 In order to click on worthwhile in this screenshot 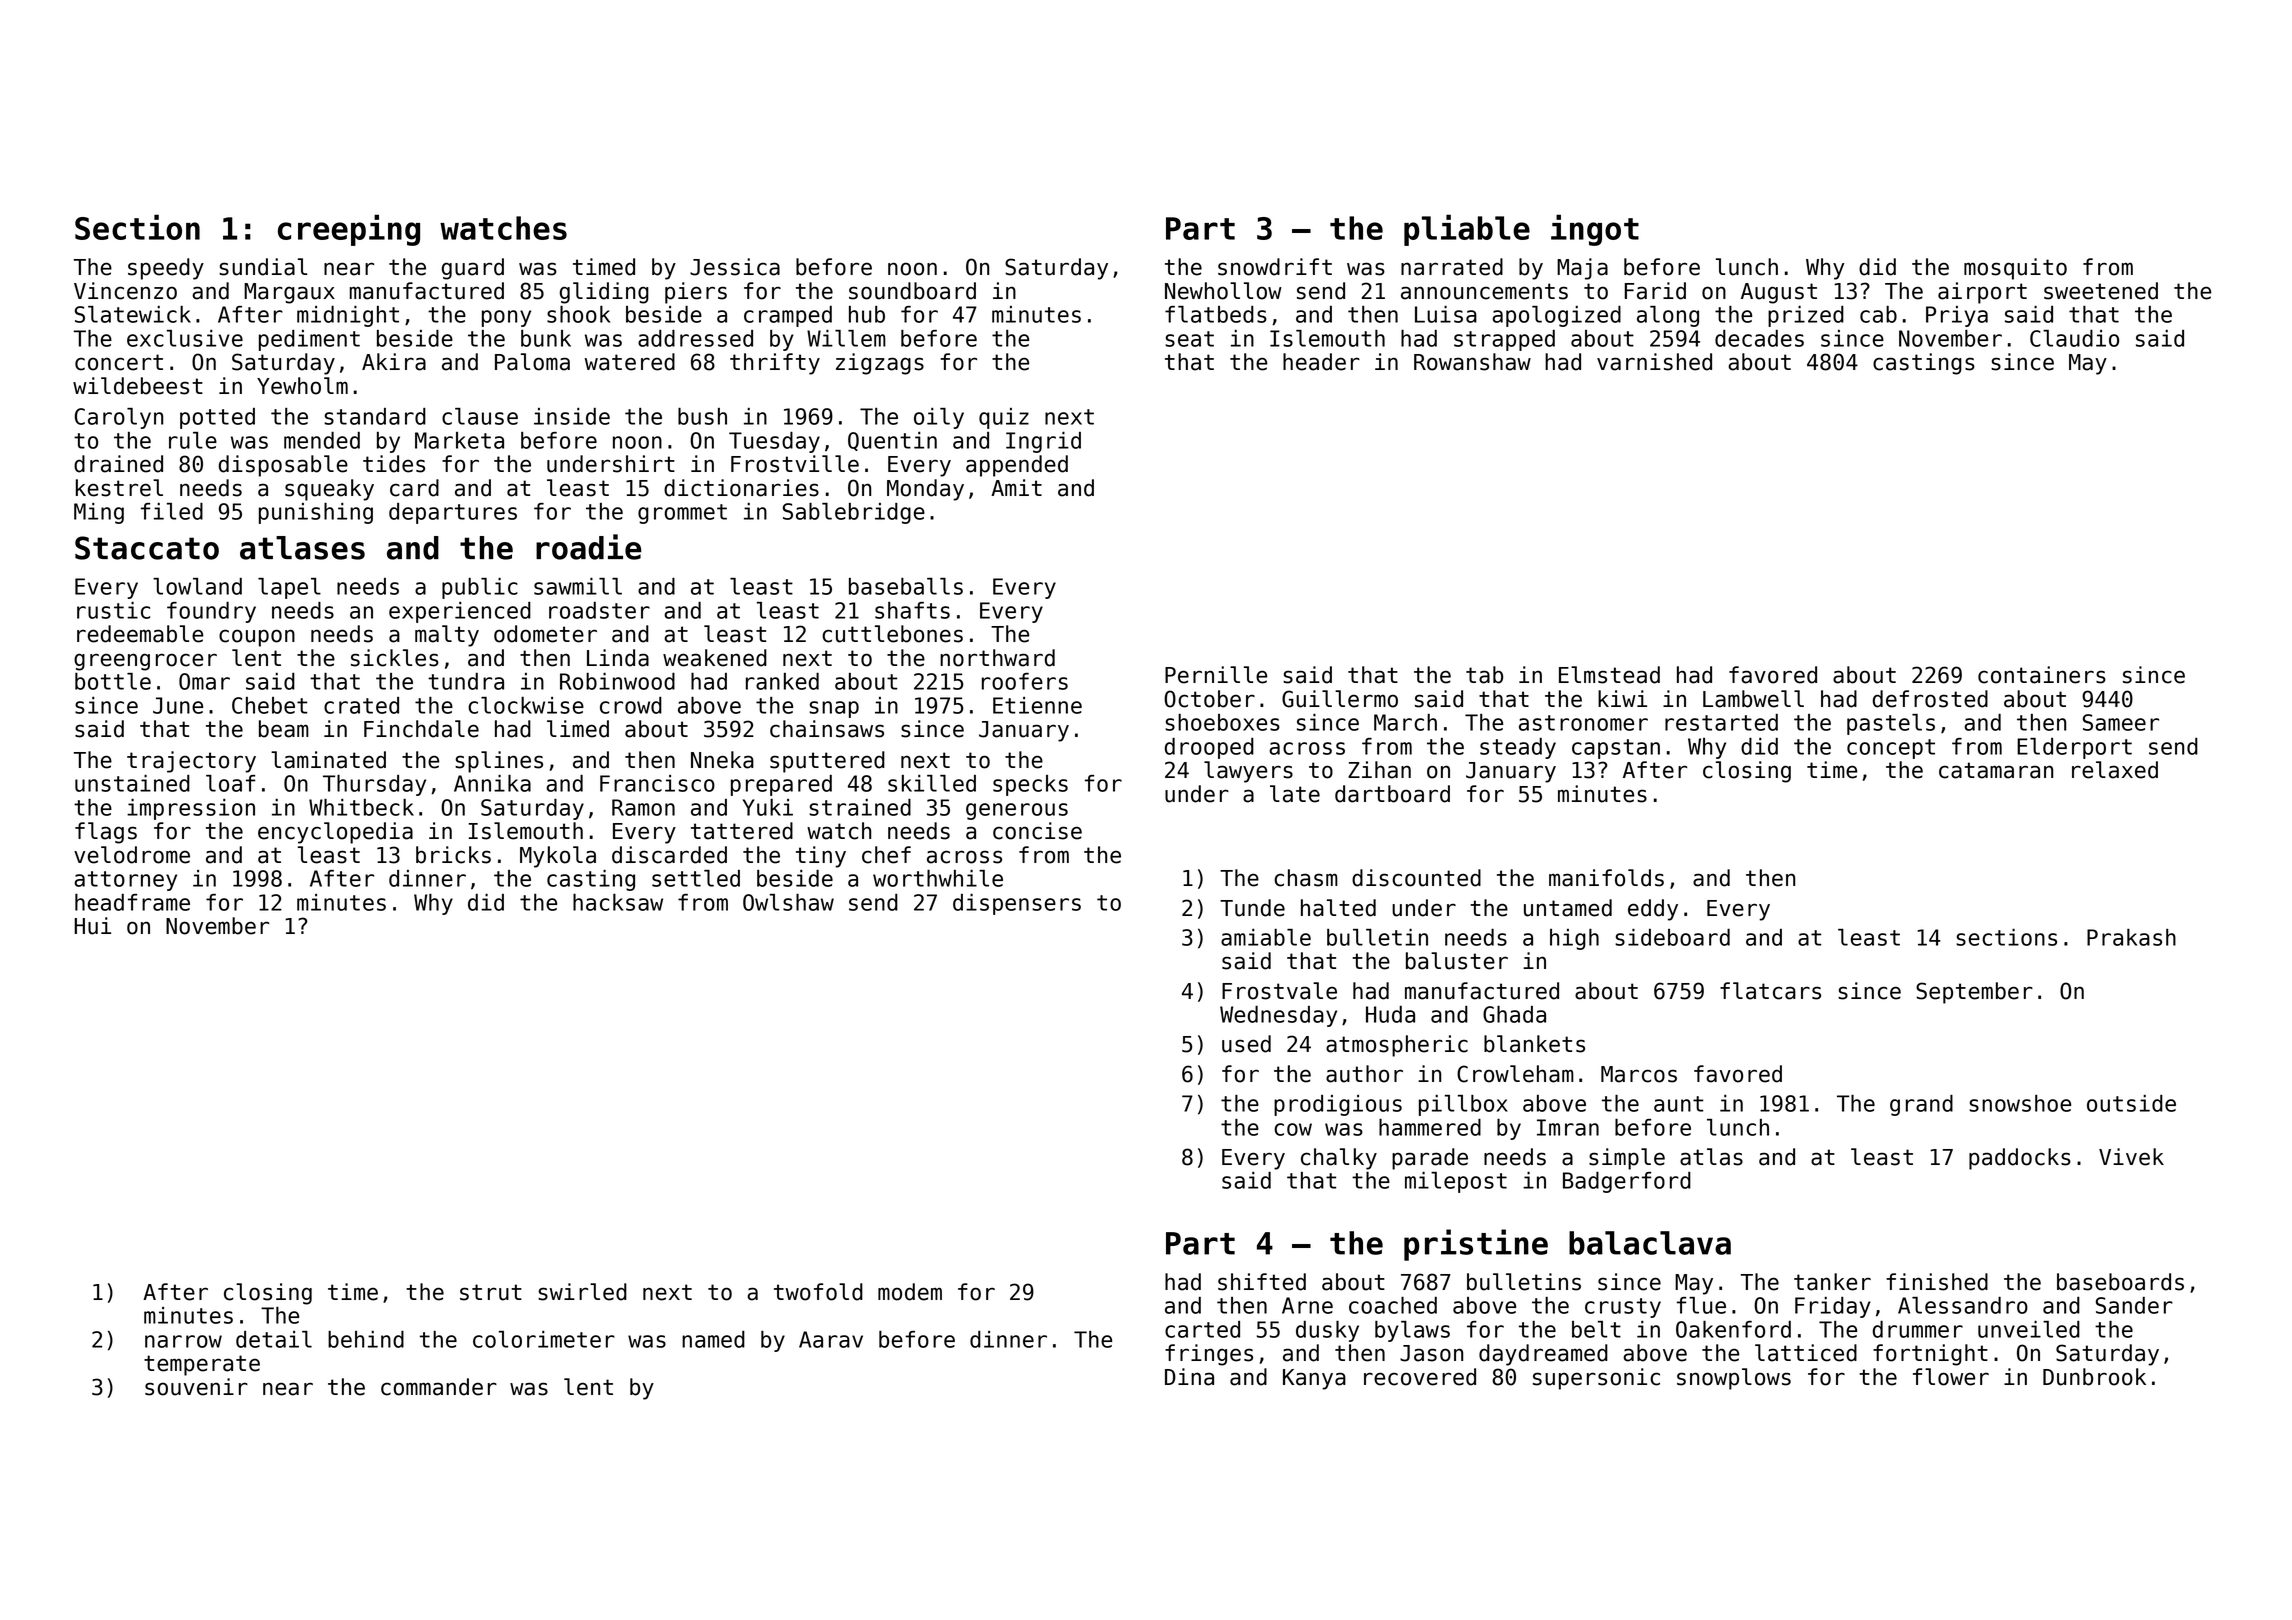, I will do `click(938, 878)`.
